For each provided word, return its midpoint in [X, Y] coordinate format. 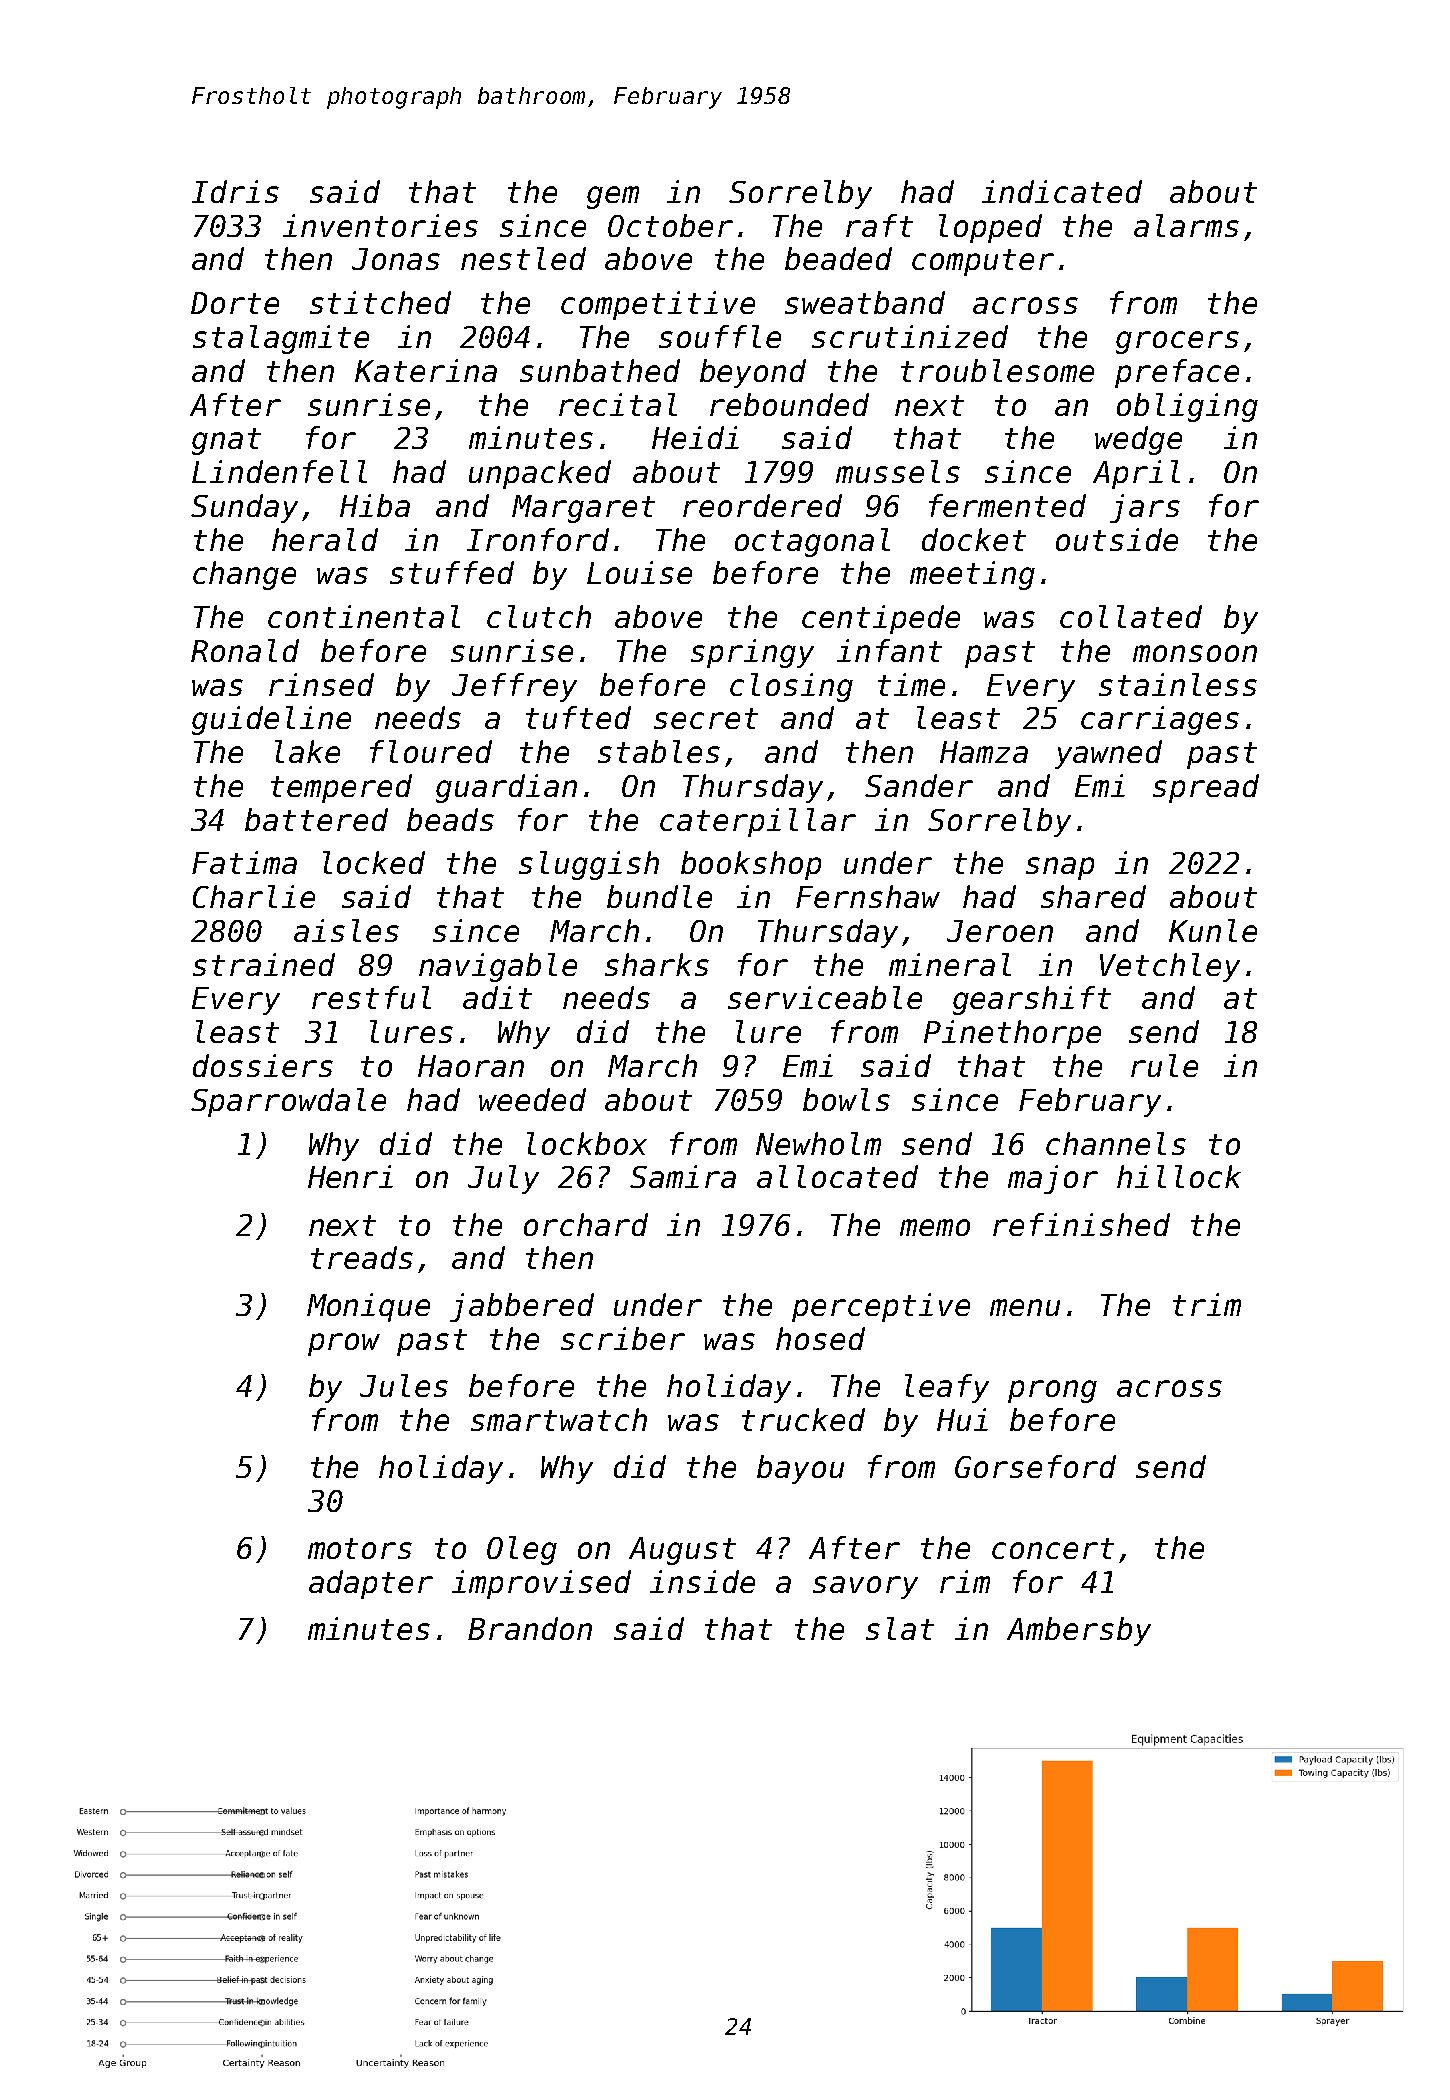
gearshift [1032, 1000]
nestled [523, 258]
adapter [371, 1584]
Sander [919, 785]
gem [613, 197]
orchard [586, 1224]
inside [702, 1581]
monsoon [1195, 653]
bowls [846, 1099]
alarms [1186, 225]
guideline [271, 720]
